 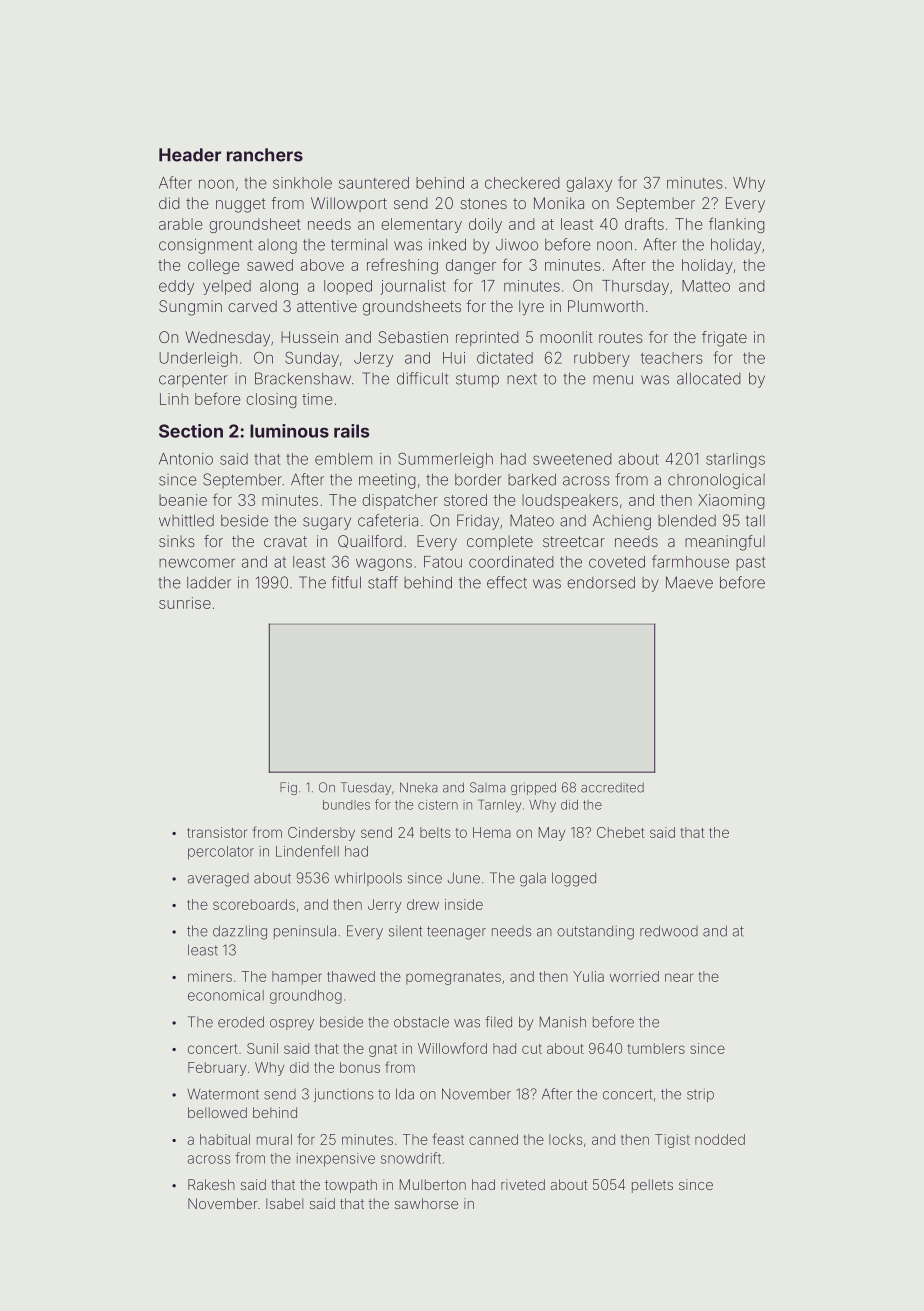 What do you see at coordinates (426, 1203) in the page?
I see `sawhorse` at bounding box center [426, 1203].
